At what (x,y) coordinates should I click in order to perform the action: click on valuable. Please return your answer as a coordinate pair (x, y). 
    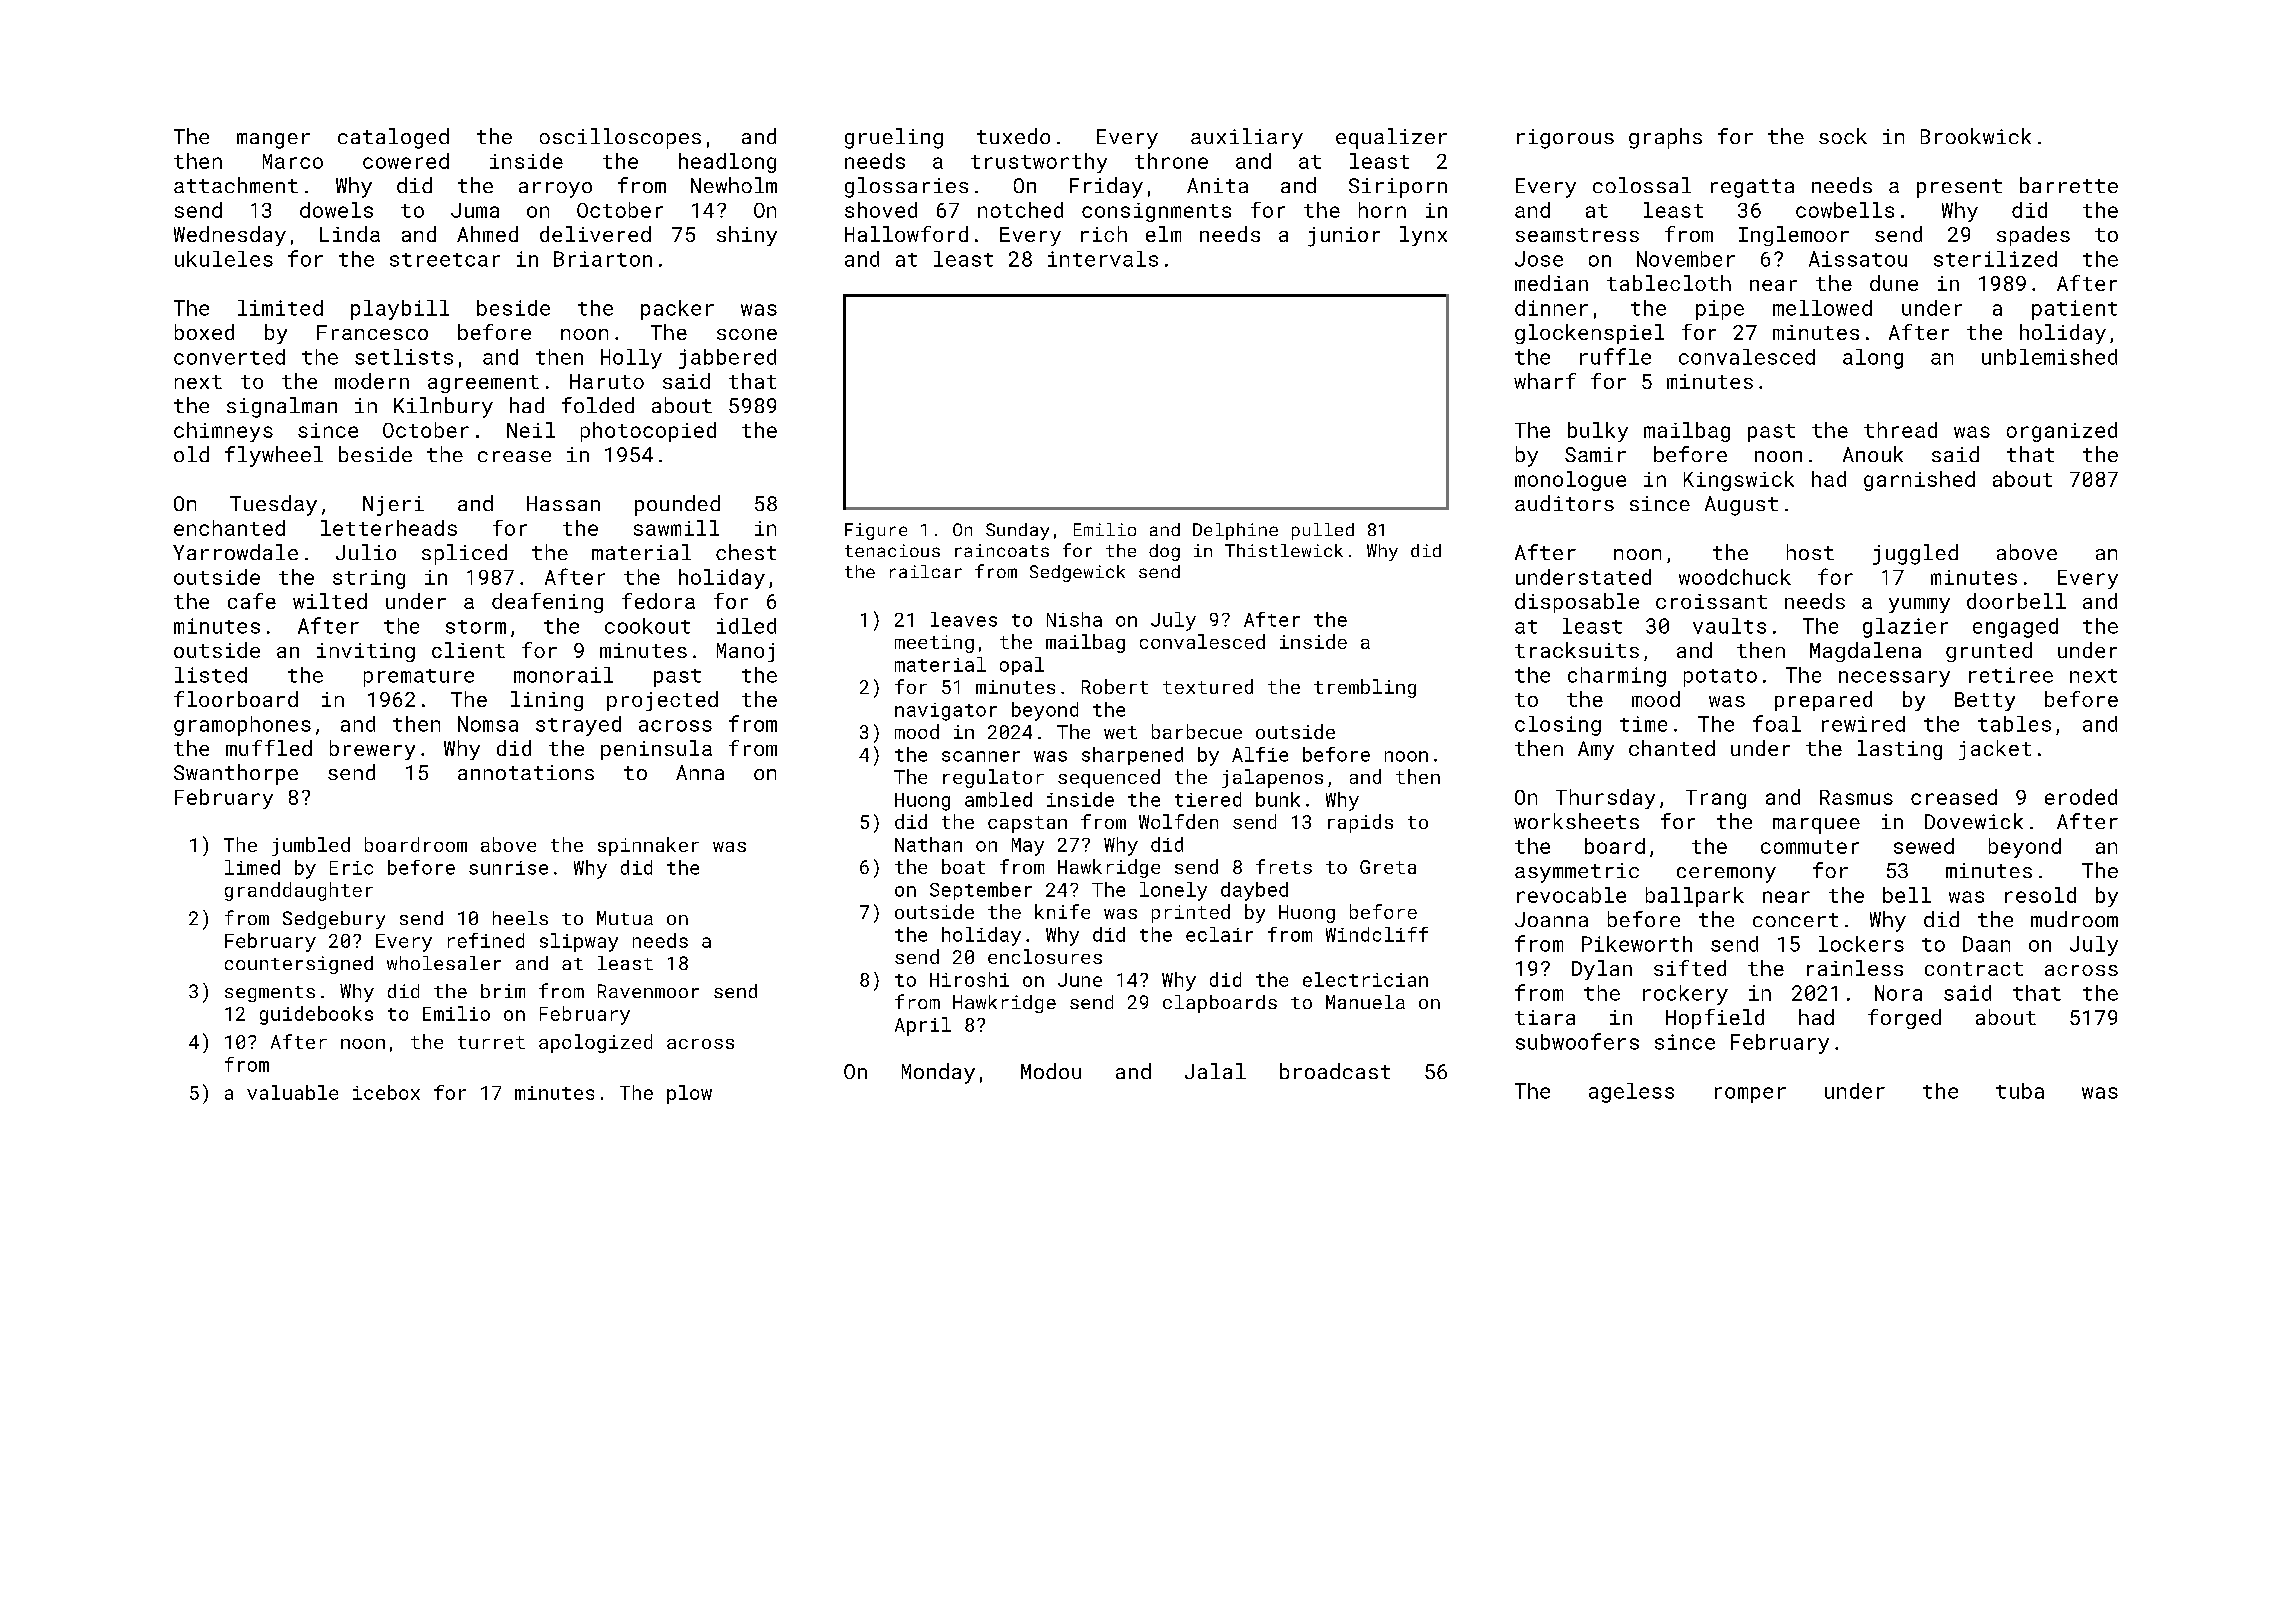
    Looking at the image, I should click on (292, 1092).
